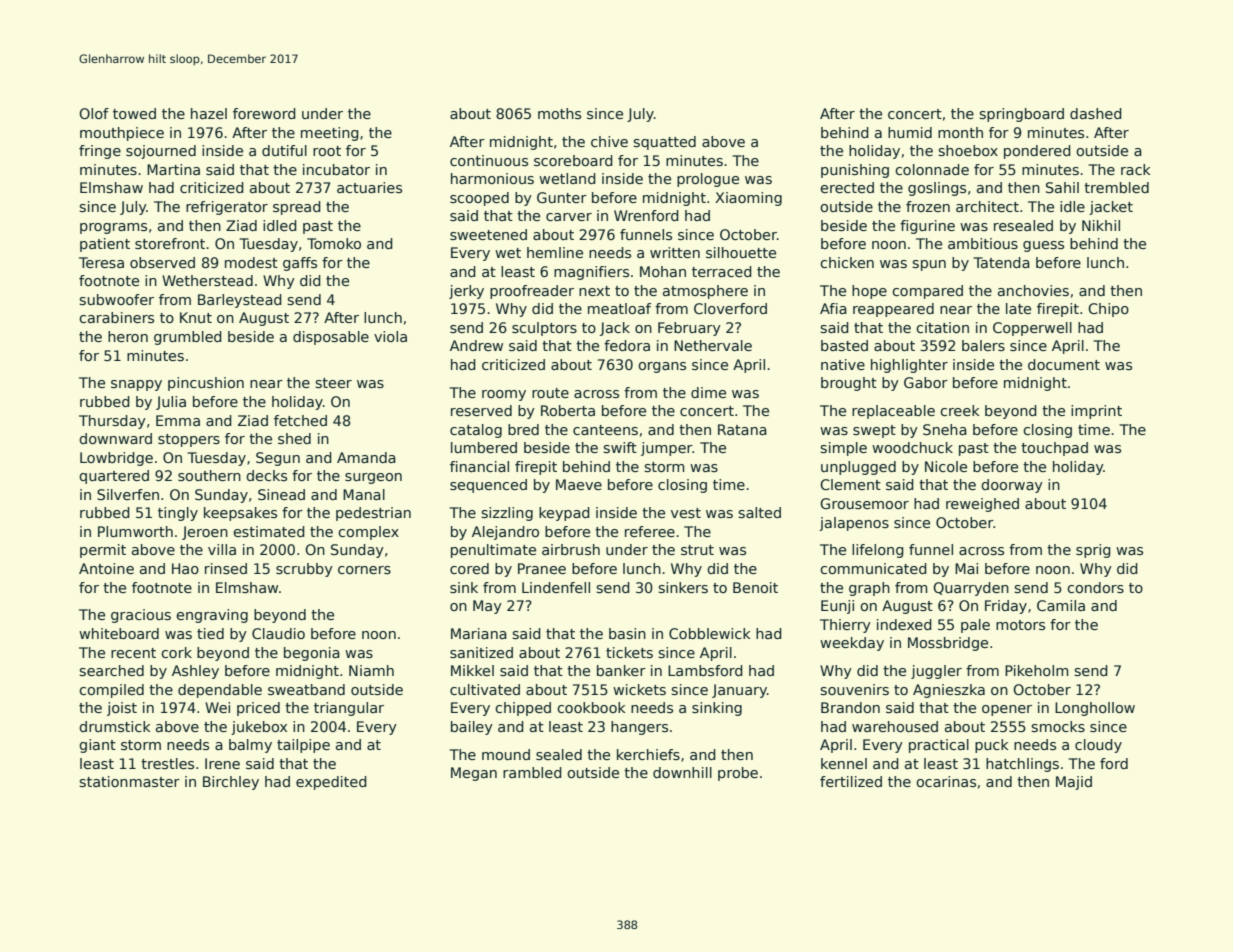 Image resolution: width=1233 pixels, height=952 pixels. Describe the element at coordinates (134, 113) in the screenshot. I see `towed` at that location.
